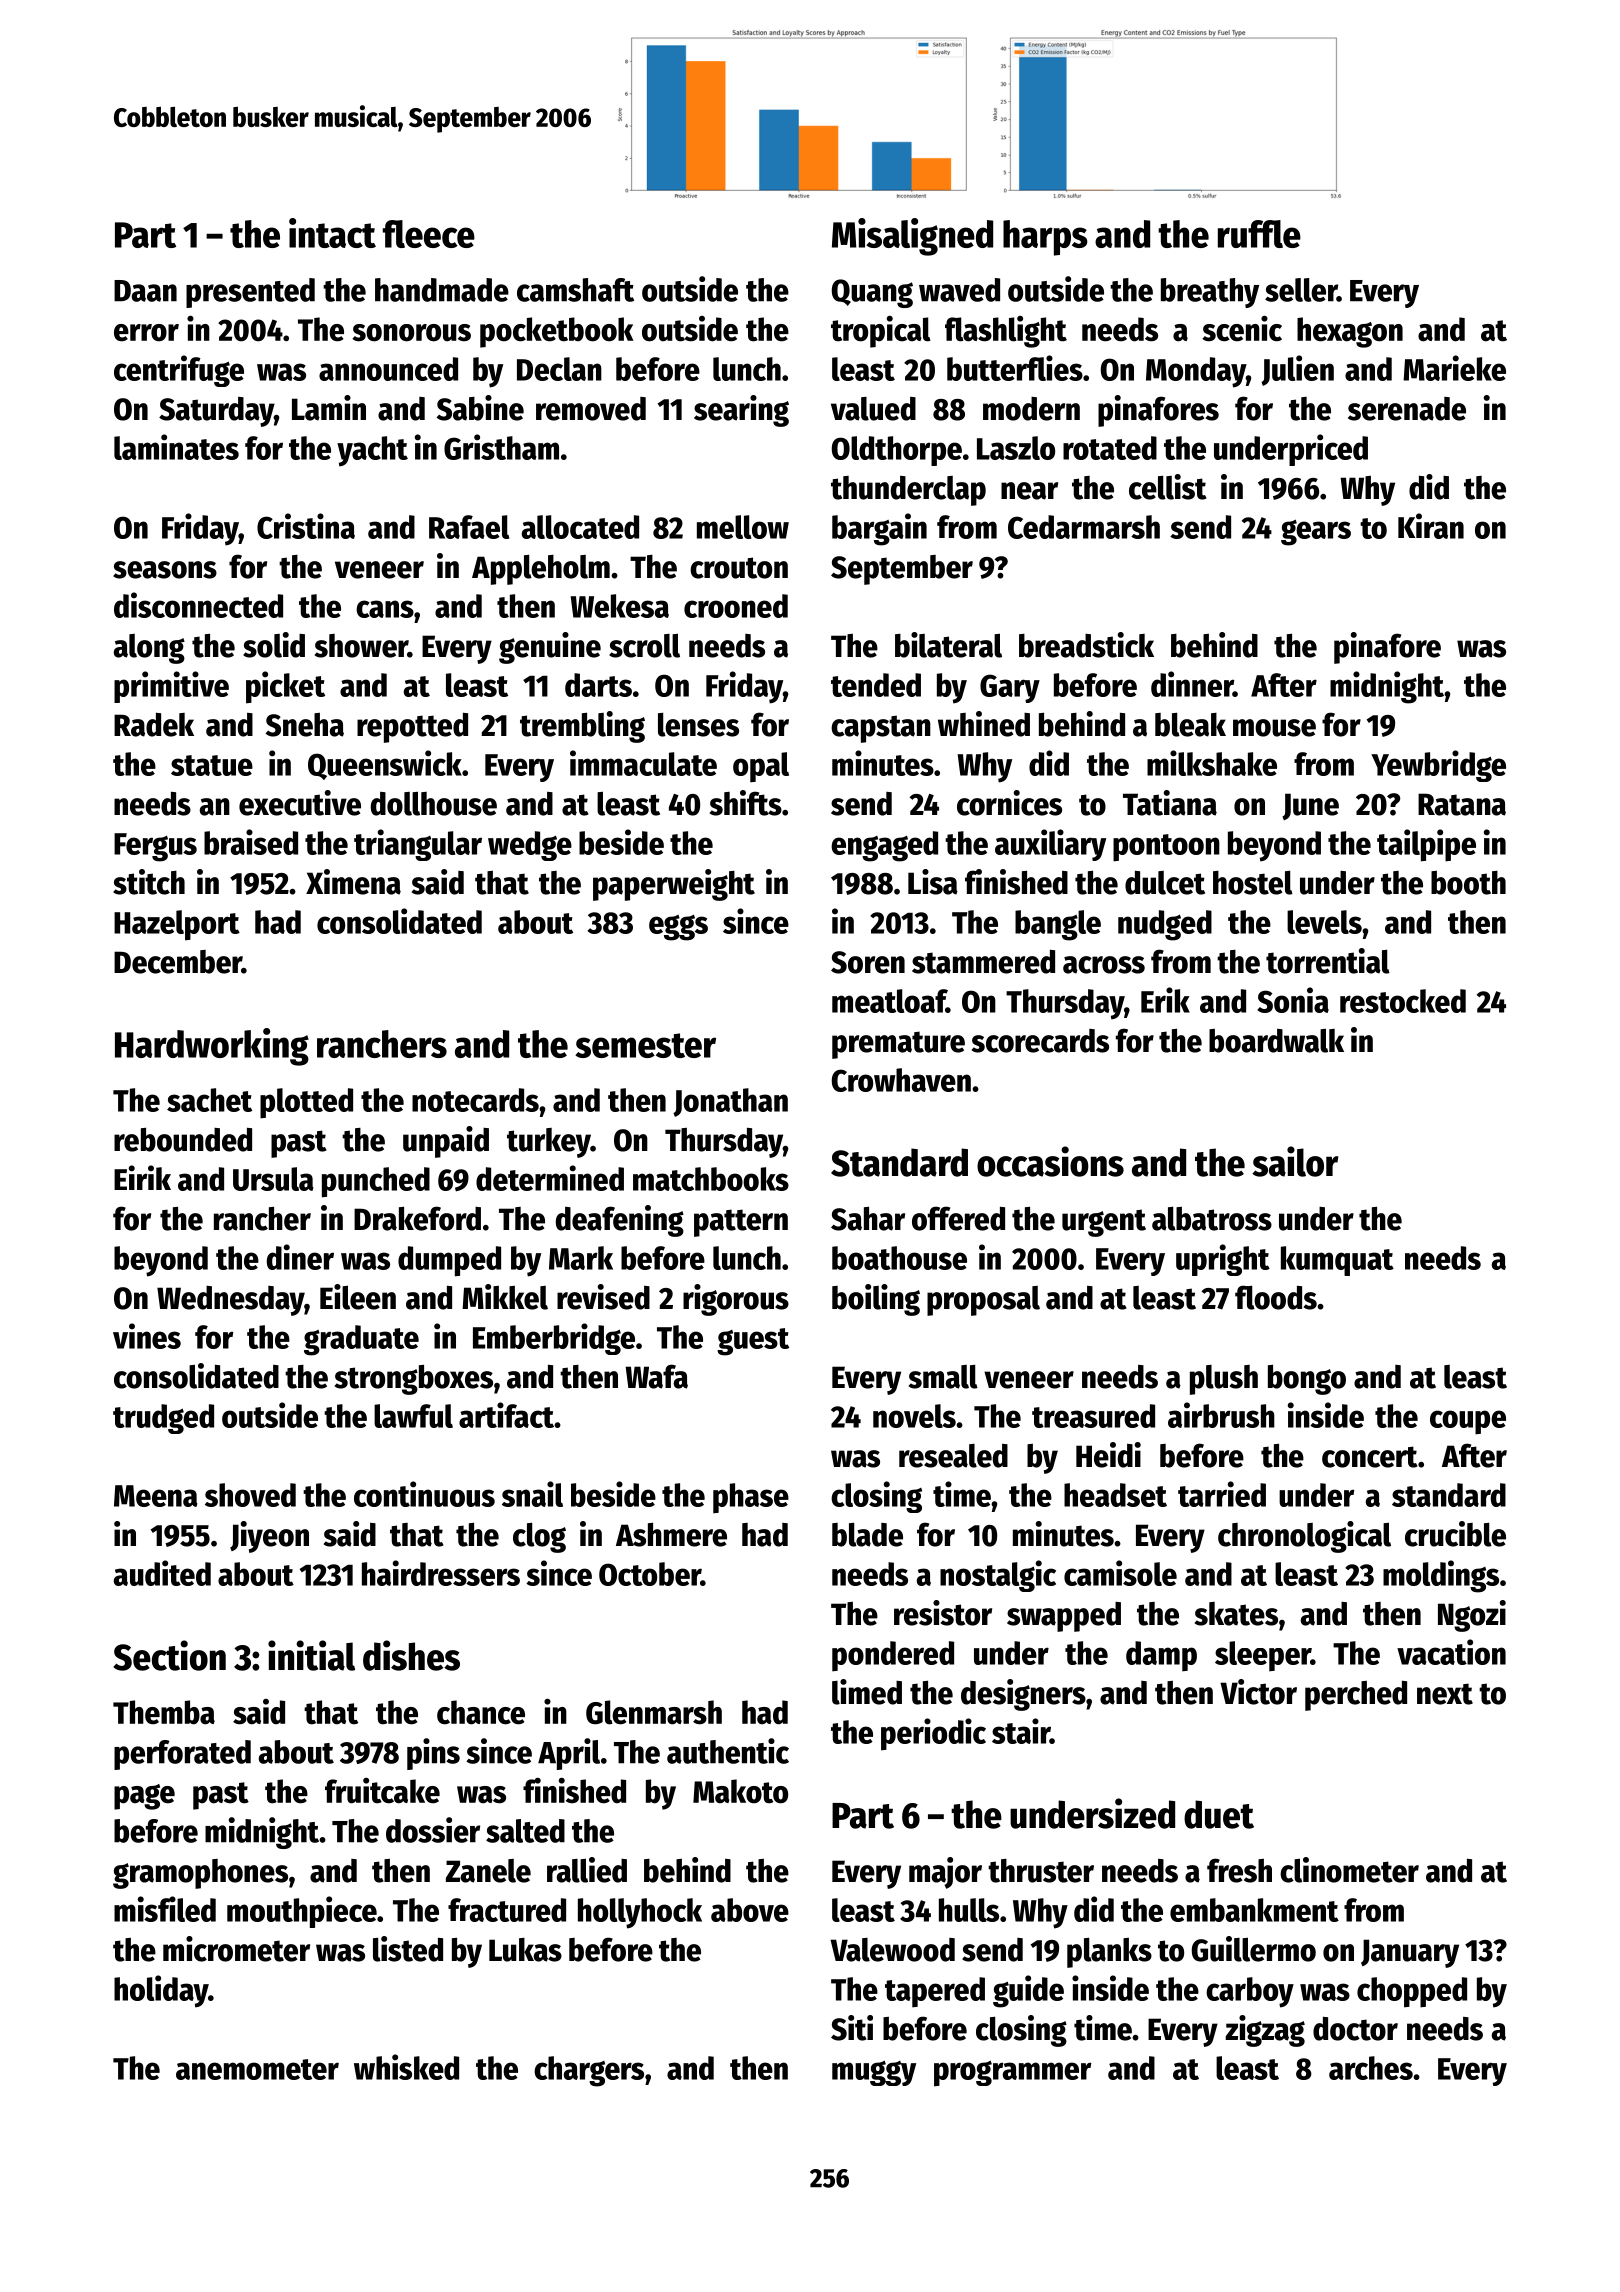 The width and height of the screenshot is (1620, 2292). I want to click on Ximena, so click(353, 882).
